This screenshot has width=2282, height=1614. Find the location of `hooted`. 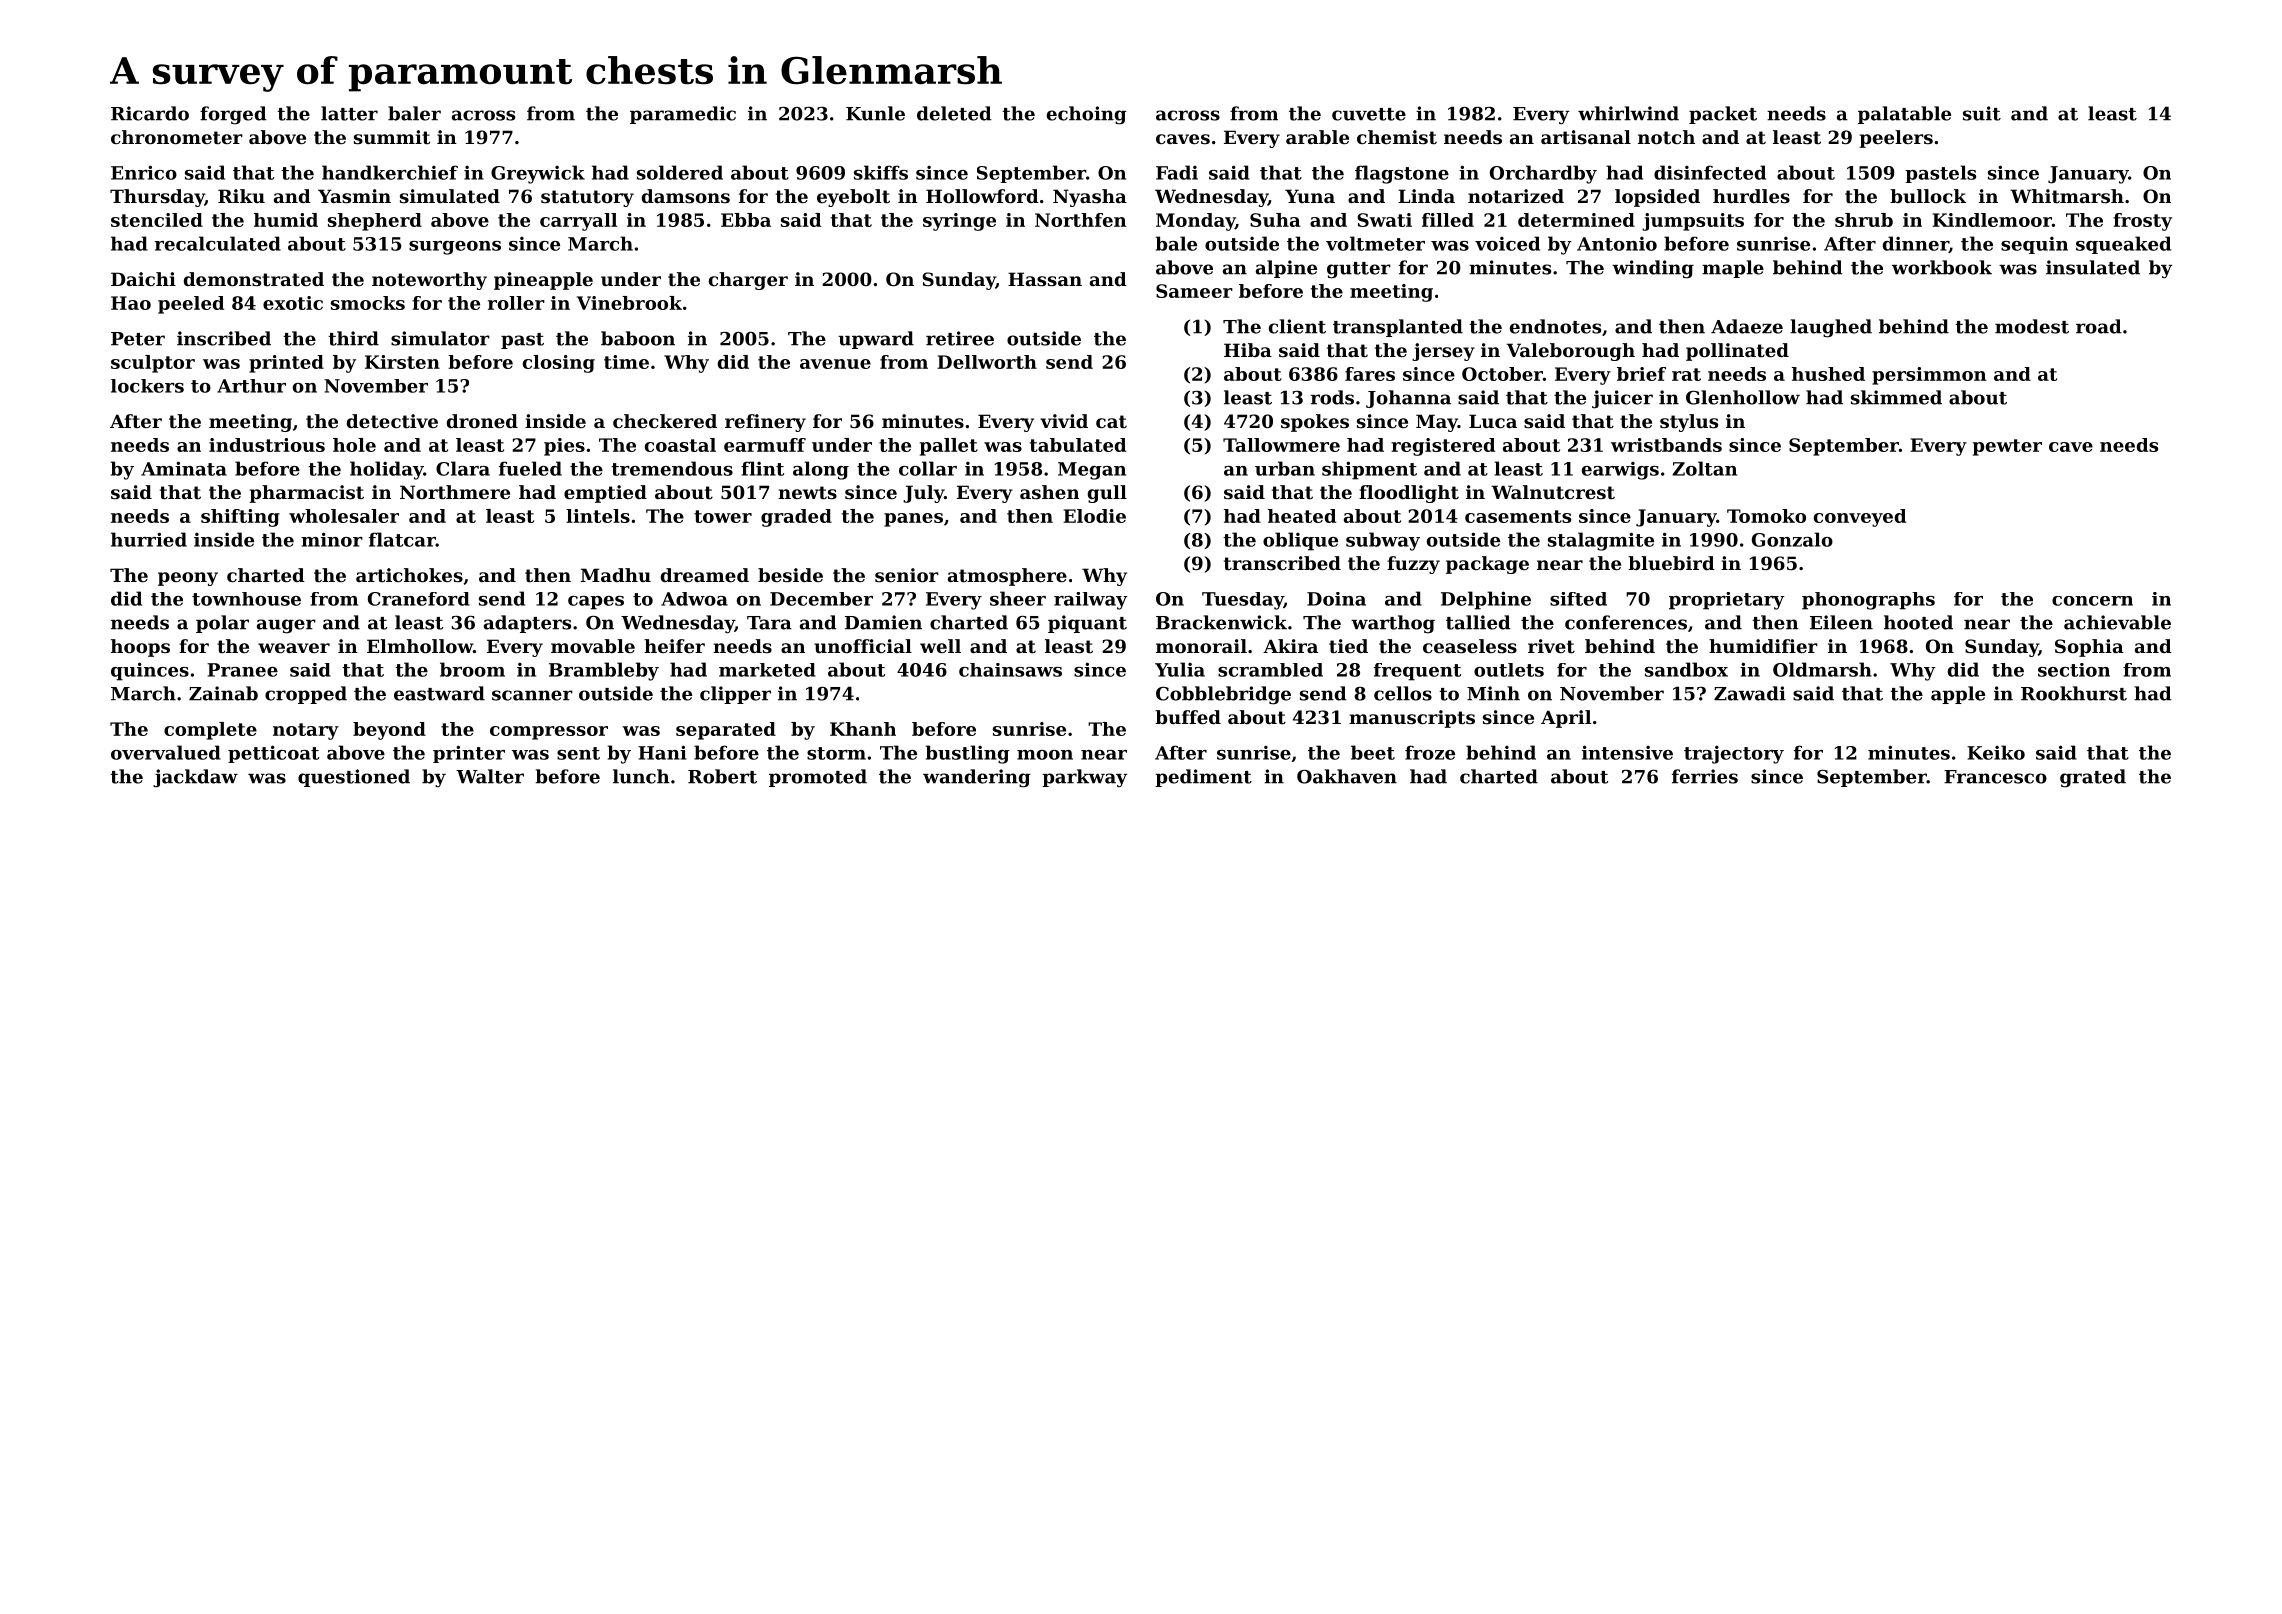

hooted is located at coordinates (1918, 622).
